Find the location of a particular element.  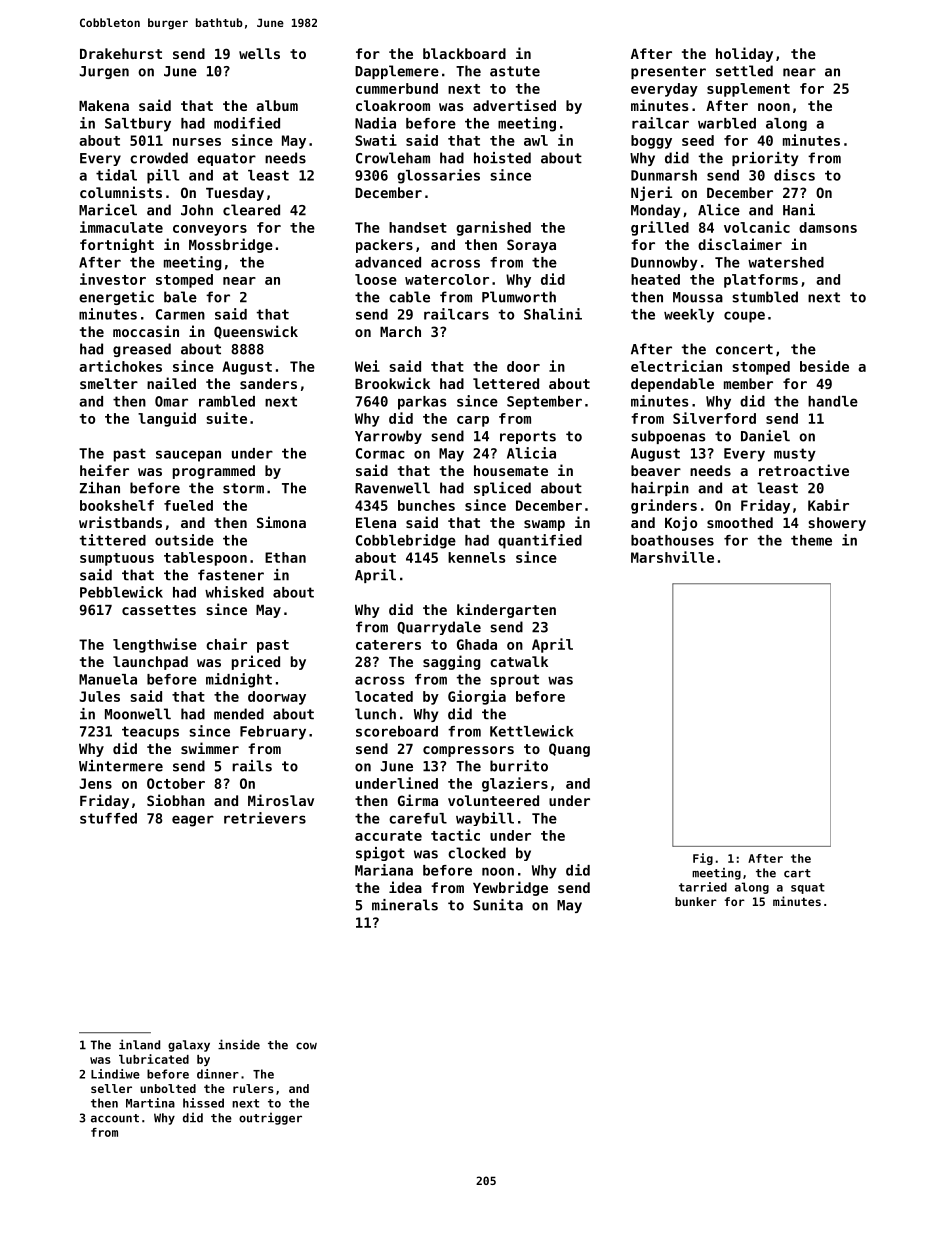

supplement is located at coordinates (748, 90).
